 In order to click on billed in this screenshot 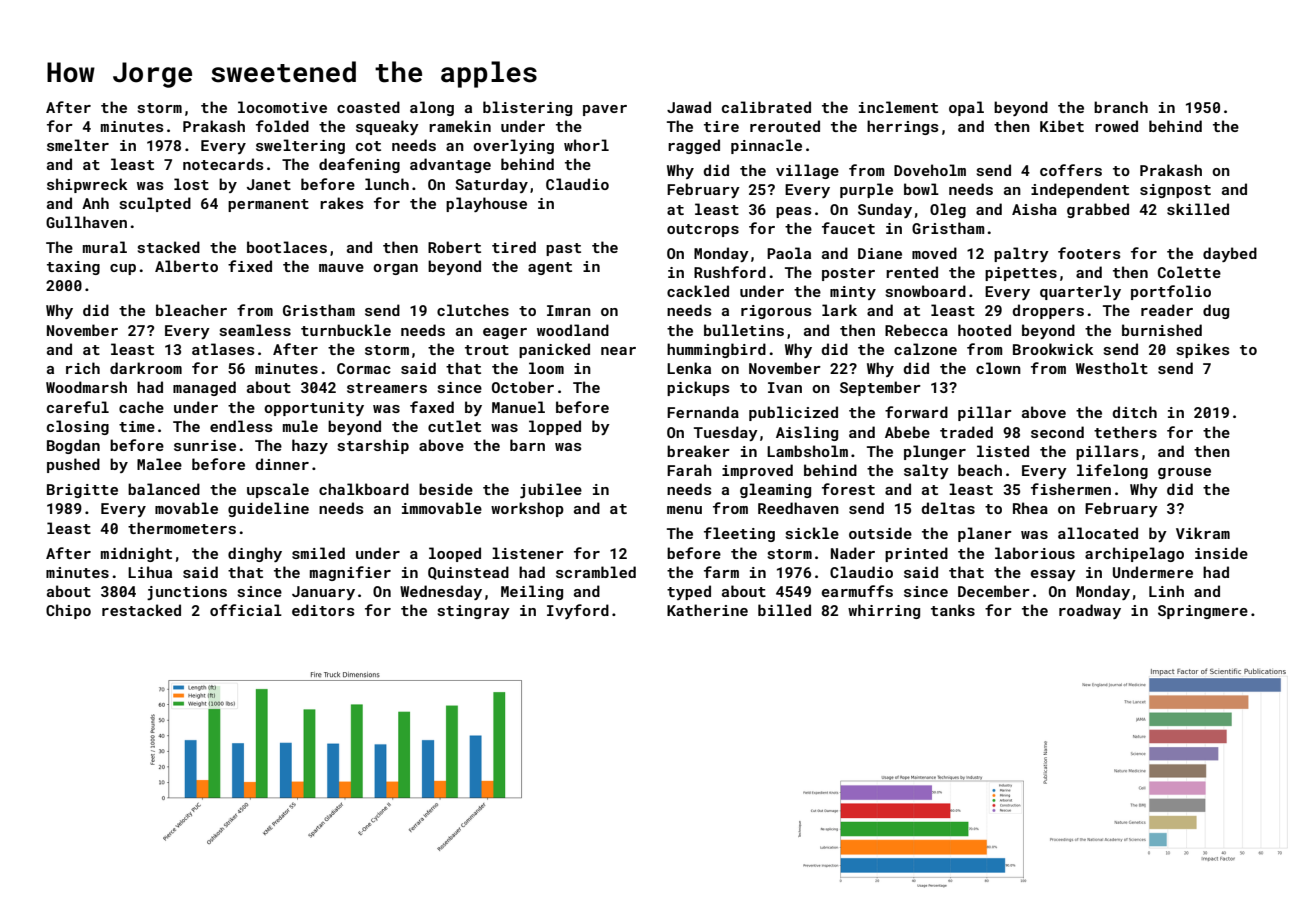, I will do `click(784, 610)`.
